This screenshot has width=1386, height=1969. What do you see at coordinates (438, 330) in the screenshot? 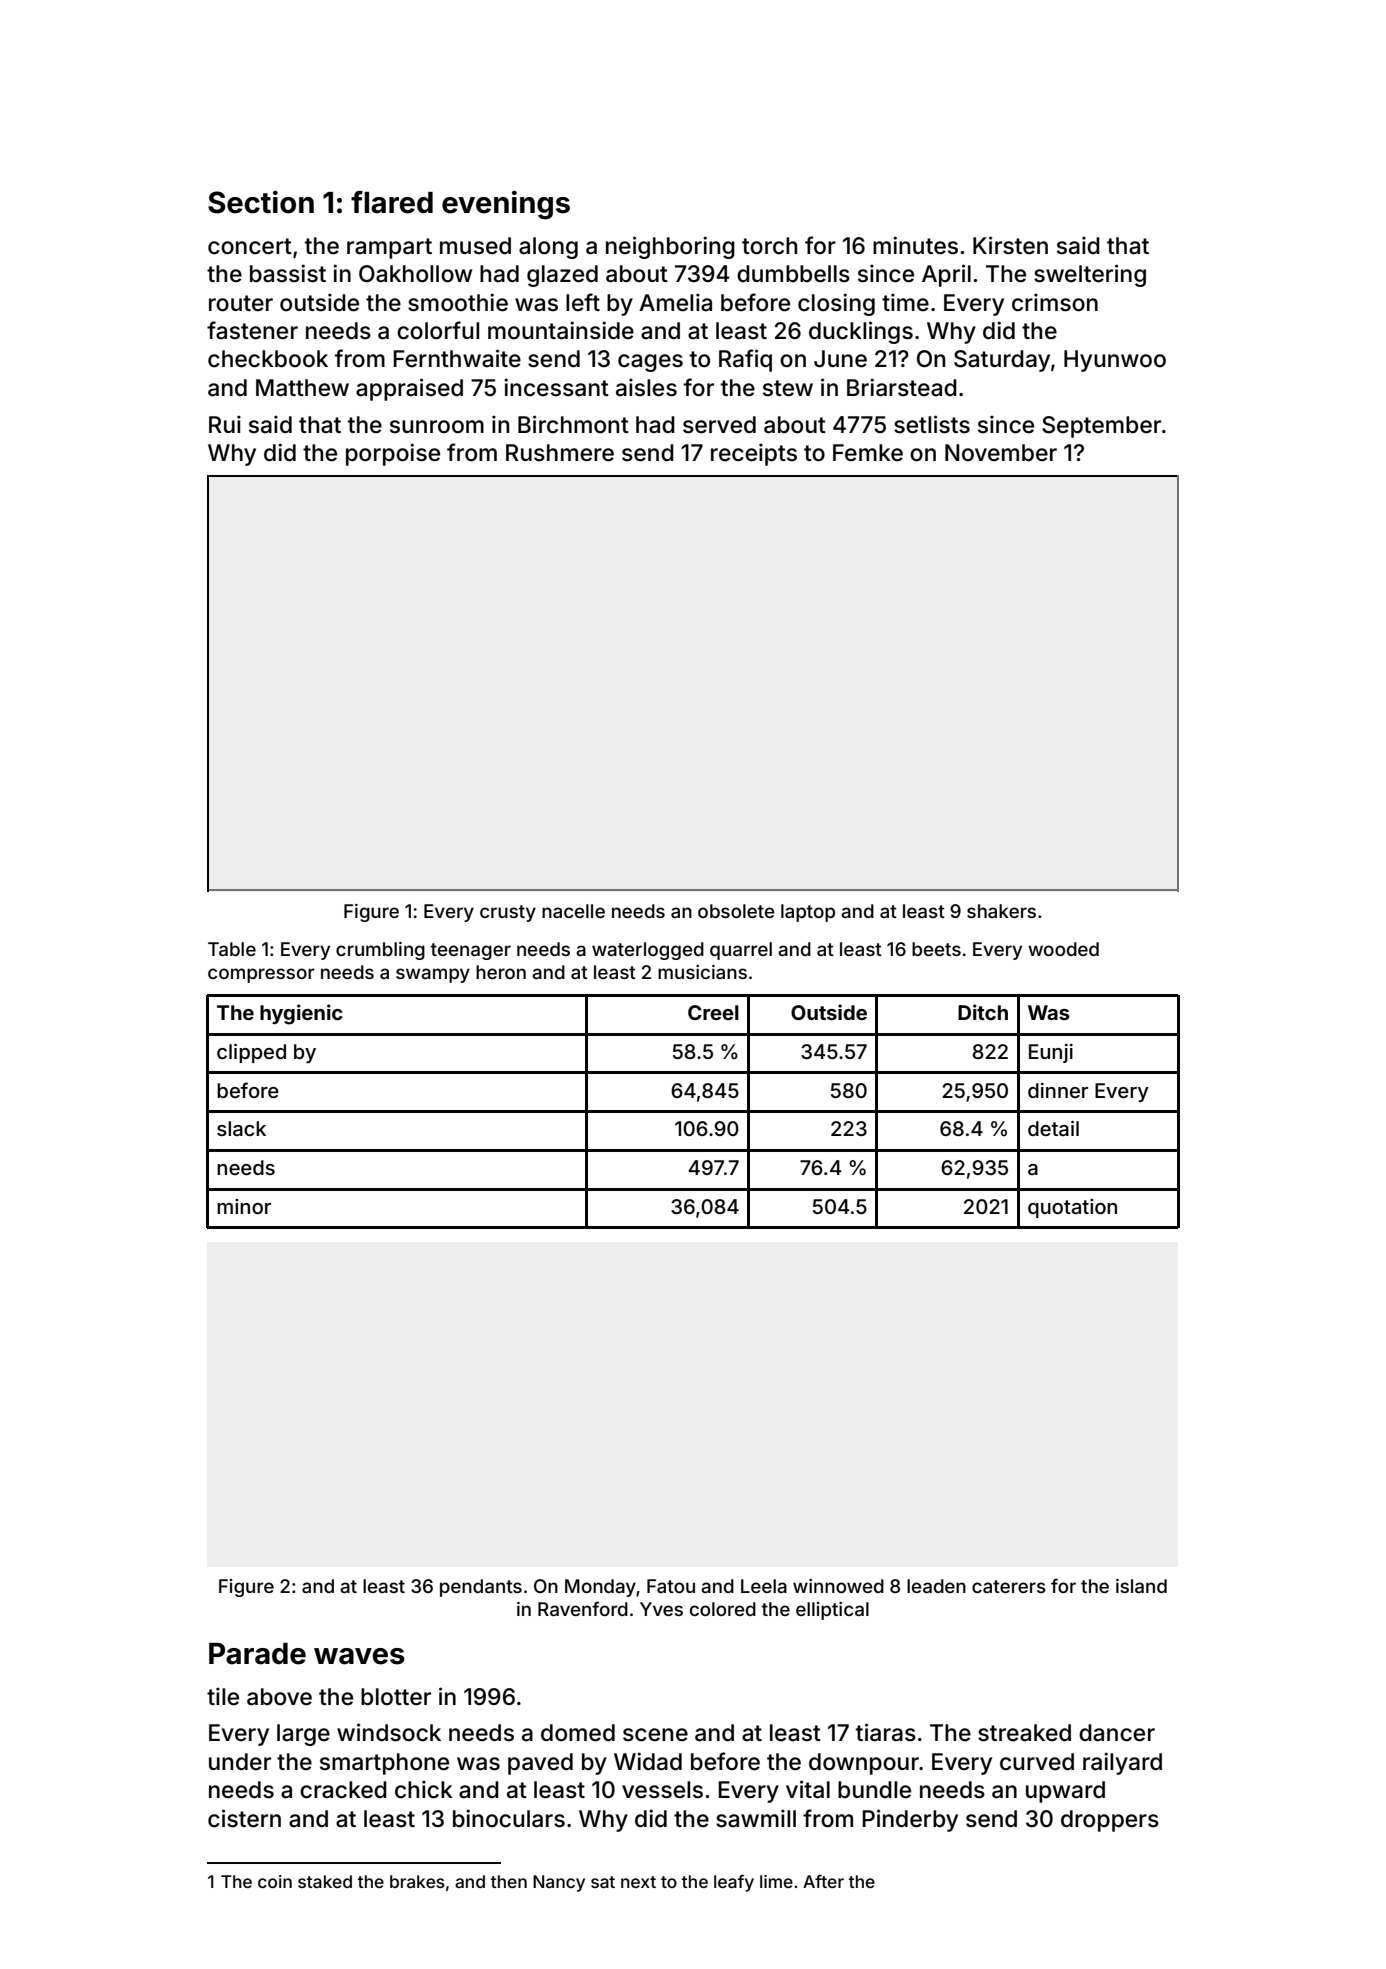
I see `colorful` at bounding box center [438, 330].
